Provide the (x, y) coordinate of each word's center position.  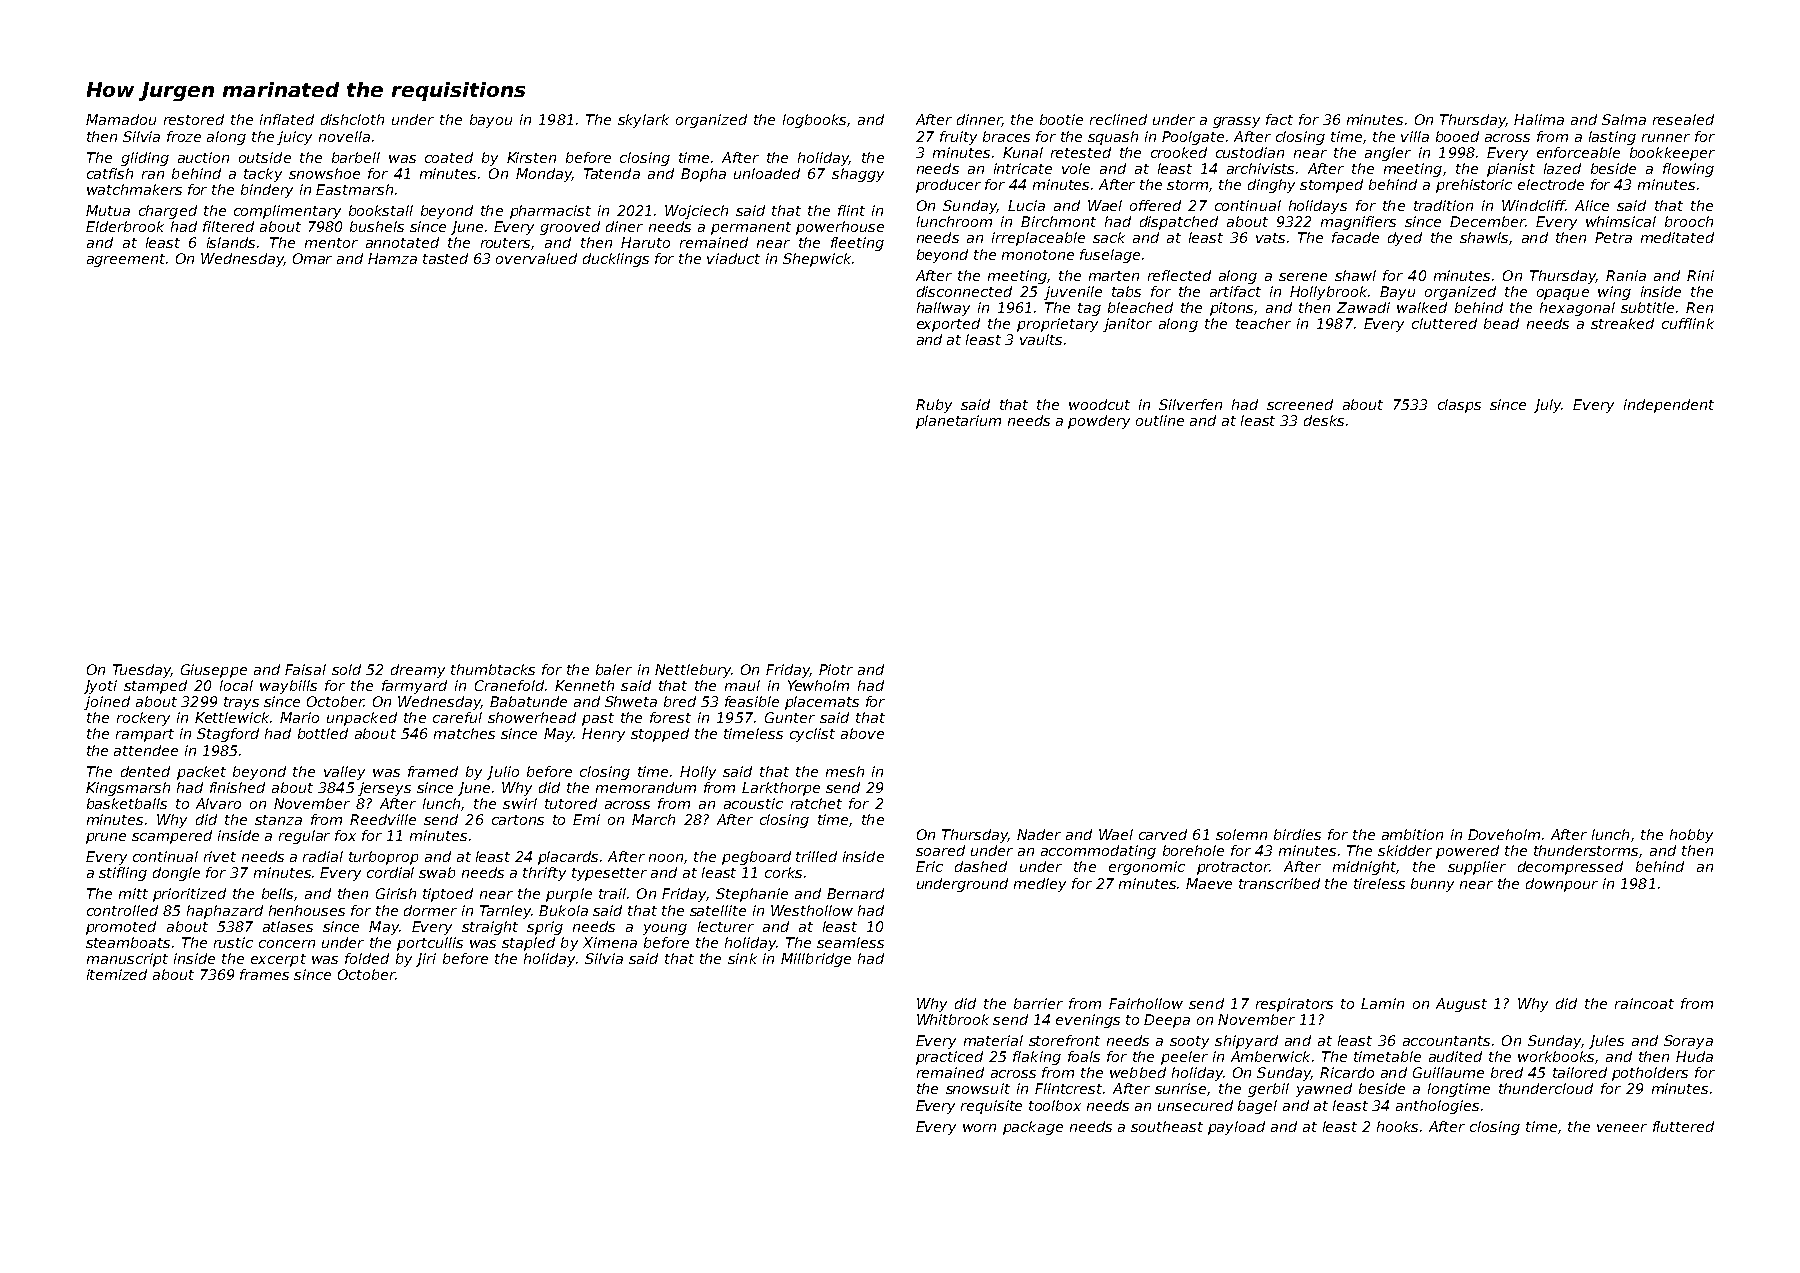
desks (1324, 420)
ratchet (816, 803)
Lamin (1382, 1003)
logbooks (814, 121)
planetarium (958, 422)
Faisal (305, 669)
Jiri (426, 960)
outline (1160, 420)
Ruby (934, 406)
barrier (1038, 1003)
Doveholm (1504, 834)
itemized (117, 974)
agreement (126, 260)
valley (344, 773)
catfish (110, 173)
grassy (1236, 122)
